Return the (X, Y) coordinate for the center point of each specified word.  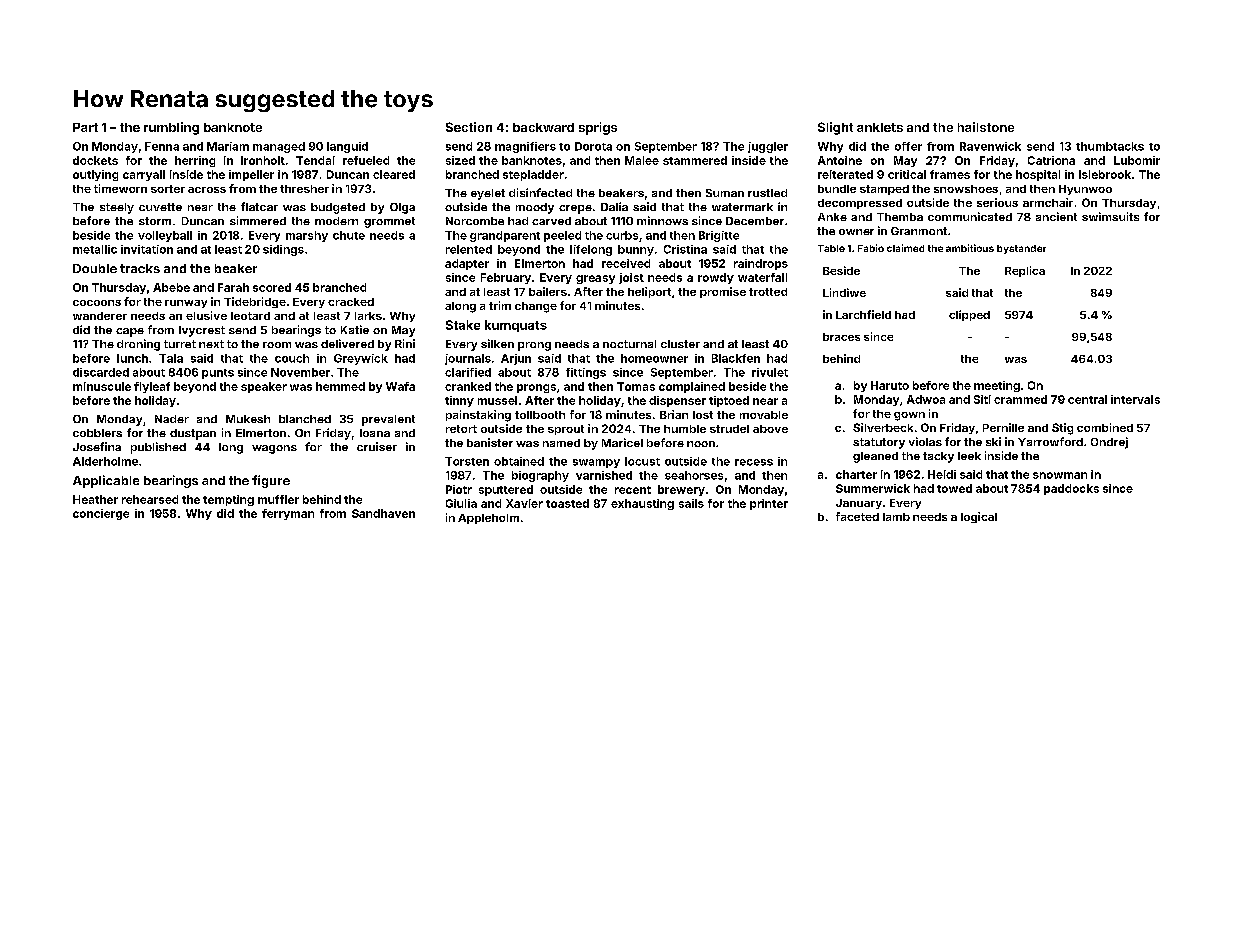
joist (631, 278)
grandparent (505, 236)
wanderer (100, 316)
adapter (467, 264)
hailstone (986, 127)
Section (469, 127)
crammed (1020, 399)
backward (543, 127)
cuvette (160, 207)
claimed (905, 248)
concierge (101, 514)
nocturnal (629, 344)
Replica (1025, 271)
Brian (674, 414)
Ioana (375, 433)
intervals (1135, 399)
